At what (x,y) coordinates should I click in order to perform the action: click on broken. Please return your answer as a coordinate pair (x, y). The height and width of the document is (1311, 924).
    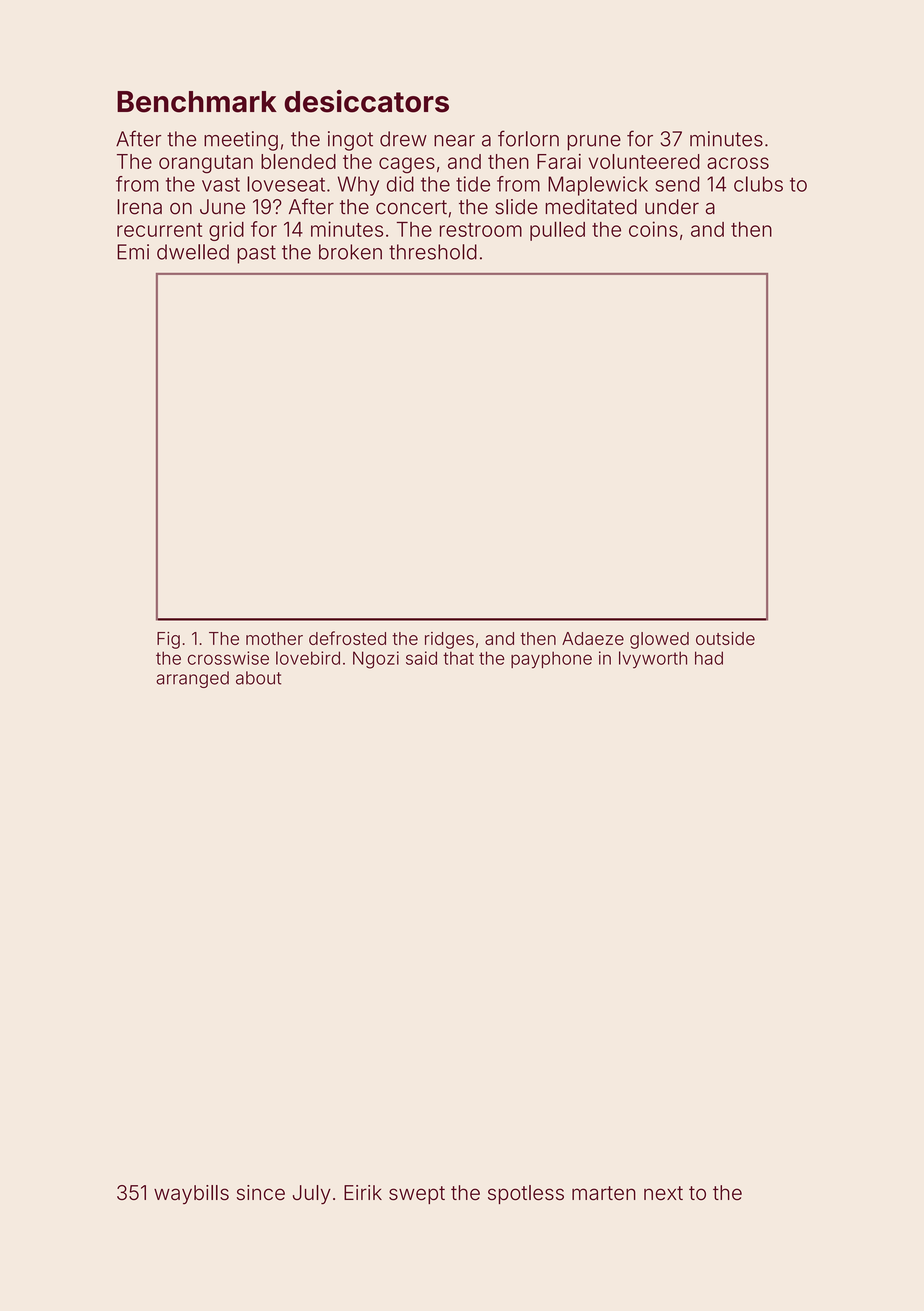
    Looking at the image, I should click on (350, 252).
